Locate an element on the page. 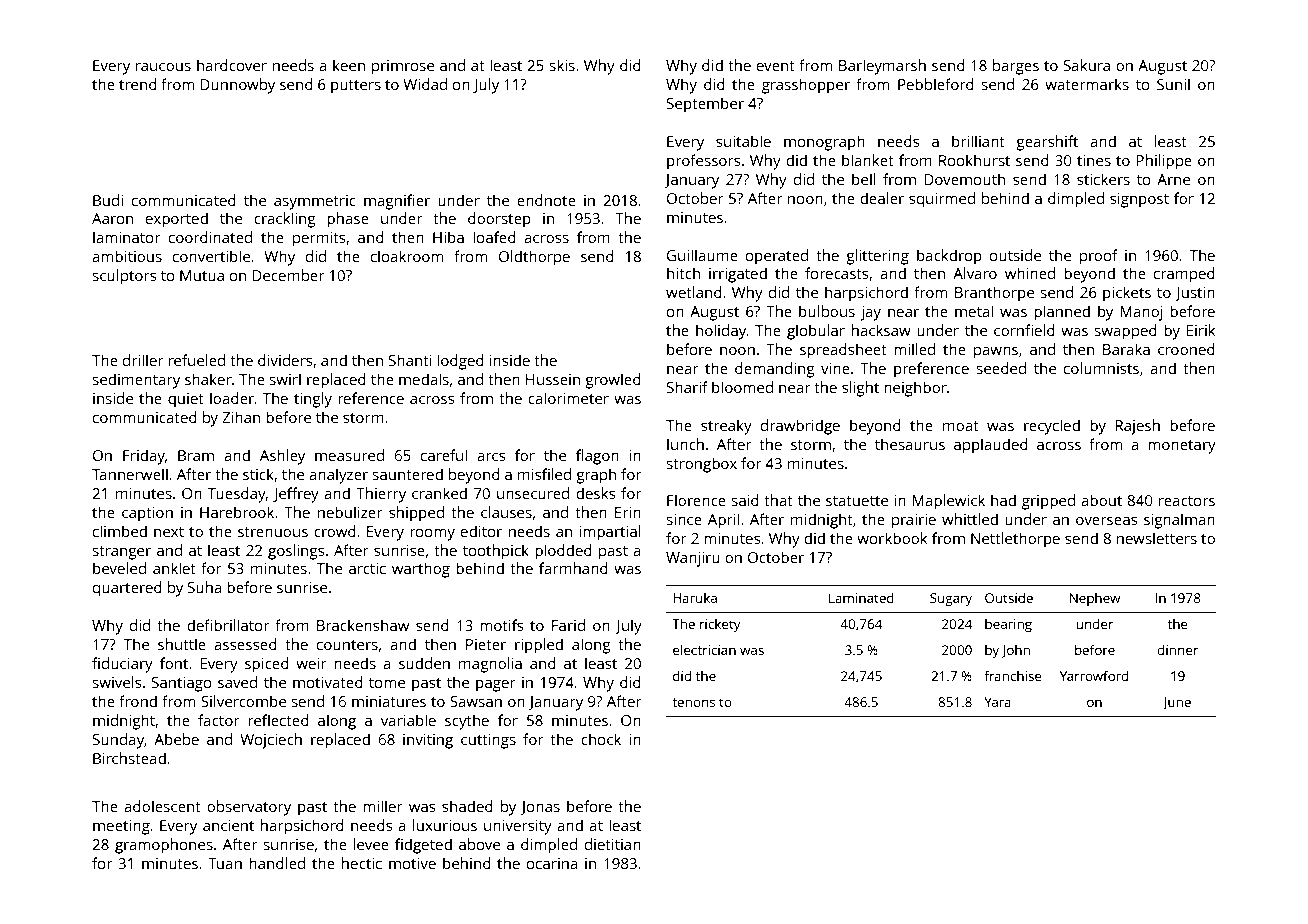 Image resolution: width=1308 pixels, height=924 pixels. September is located at coordinates (705, 105).
